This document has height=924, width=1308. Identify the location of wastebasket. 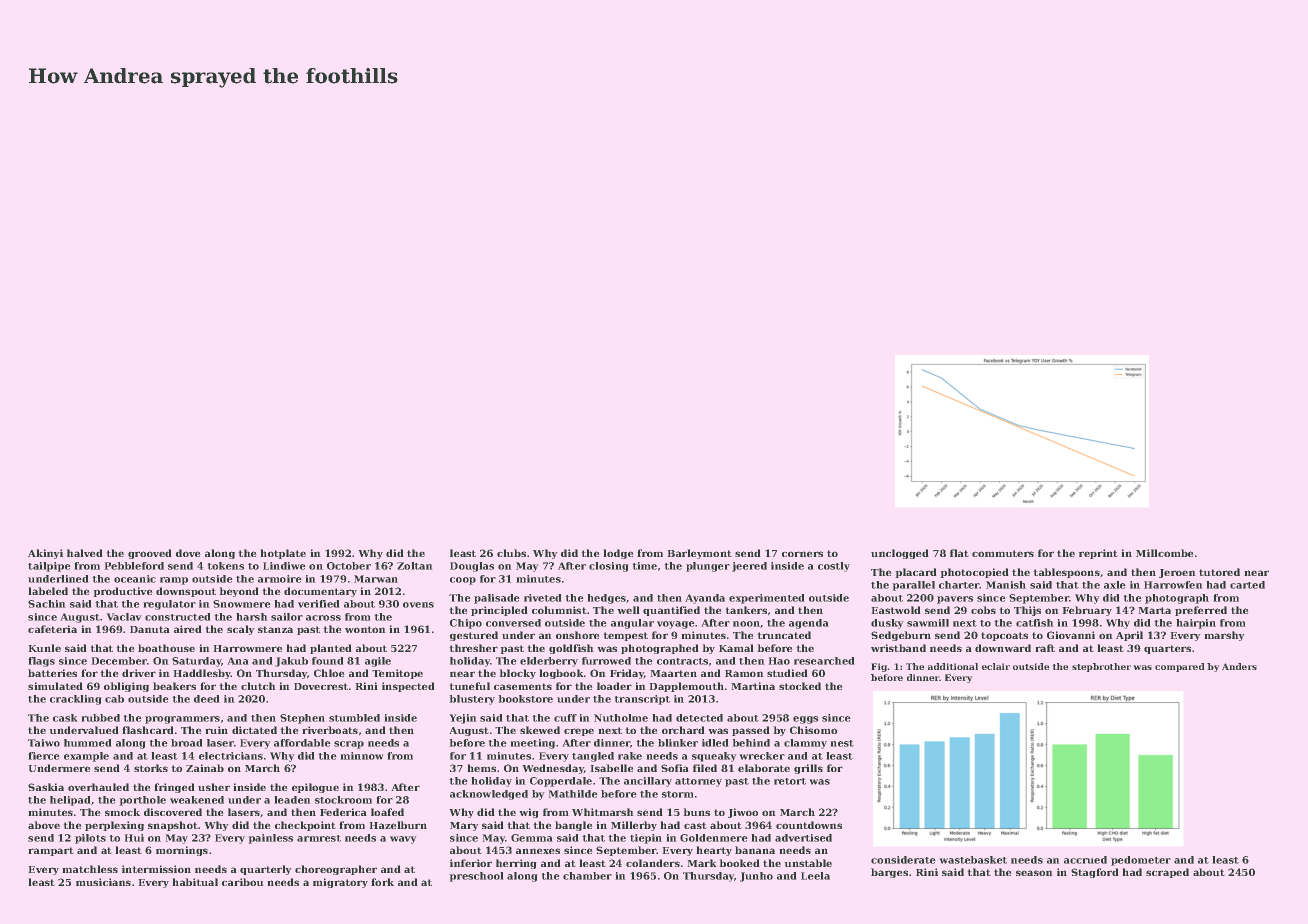
(973, 860).
